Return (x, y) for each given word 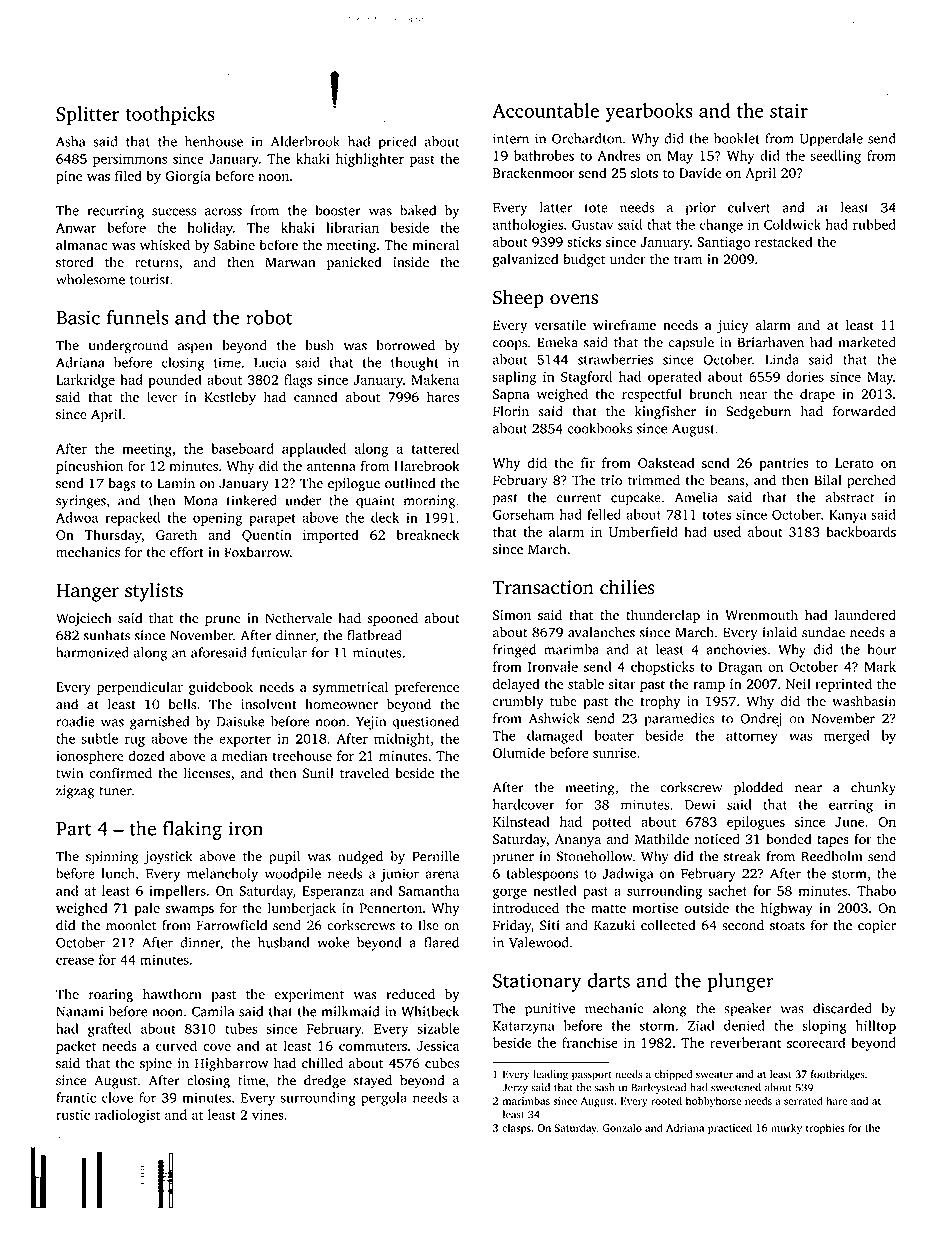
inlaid (780, 632)
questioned (426, 723)
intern (511, 138)
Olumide (519, 752)
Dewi (700, 804)
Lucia (270, 362)
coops (510, 345)
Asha (71, 141)
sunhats (107, 635)
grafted (109, 1030)
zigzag (75, 792)
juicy (732, 326)
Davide (700, 172)
